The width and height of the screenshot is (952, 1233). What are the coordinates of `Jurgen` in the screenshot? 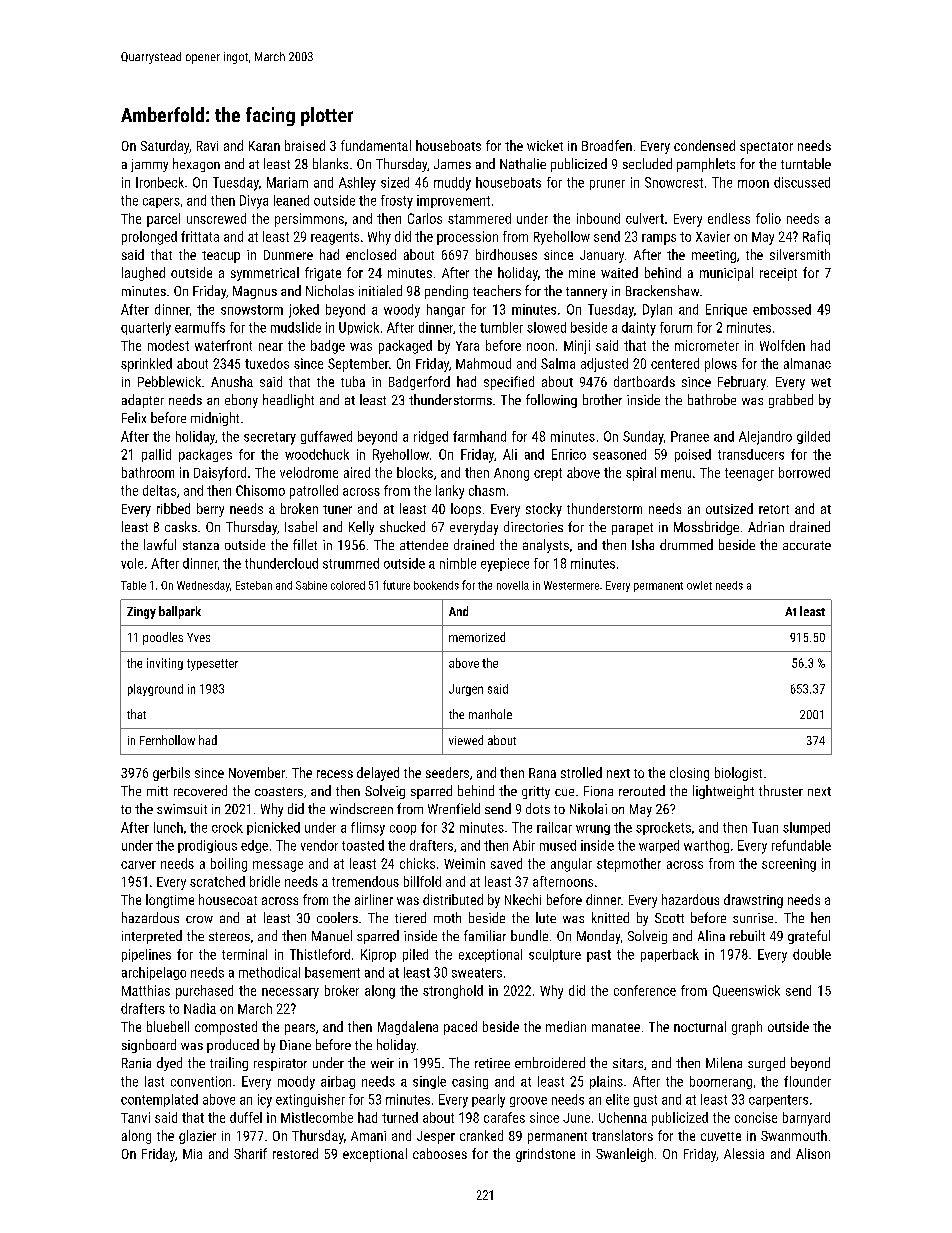 It's located at (466, 690).
